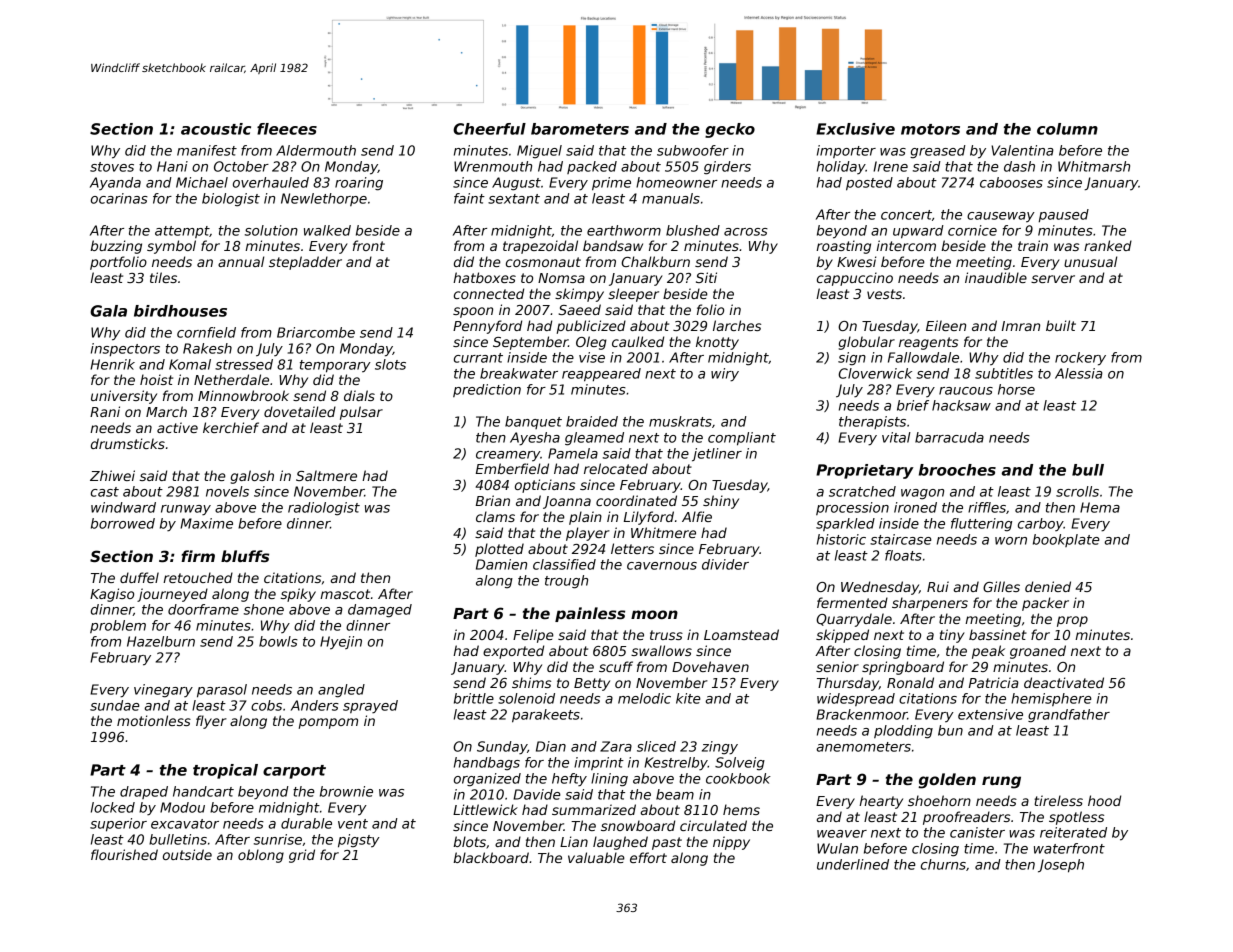 The image size is (1233, 952). Describe the element at coordinates (943, 864) in the page. I see `churns` at that location.
